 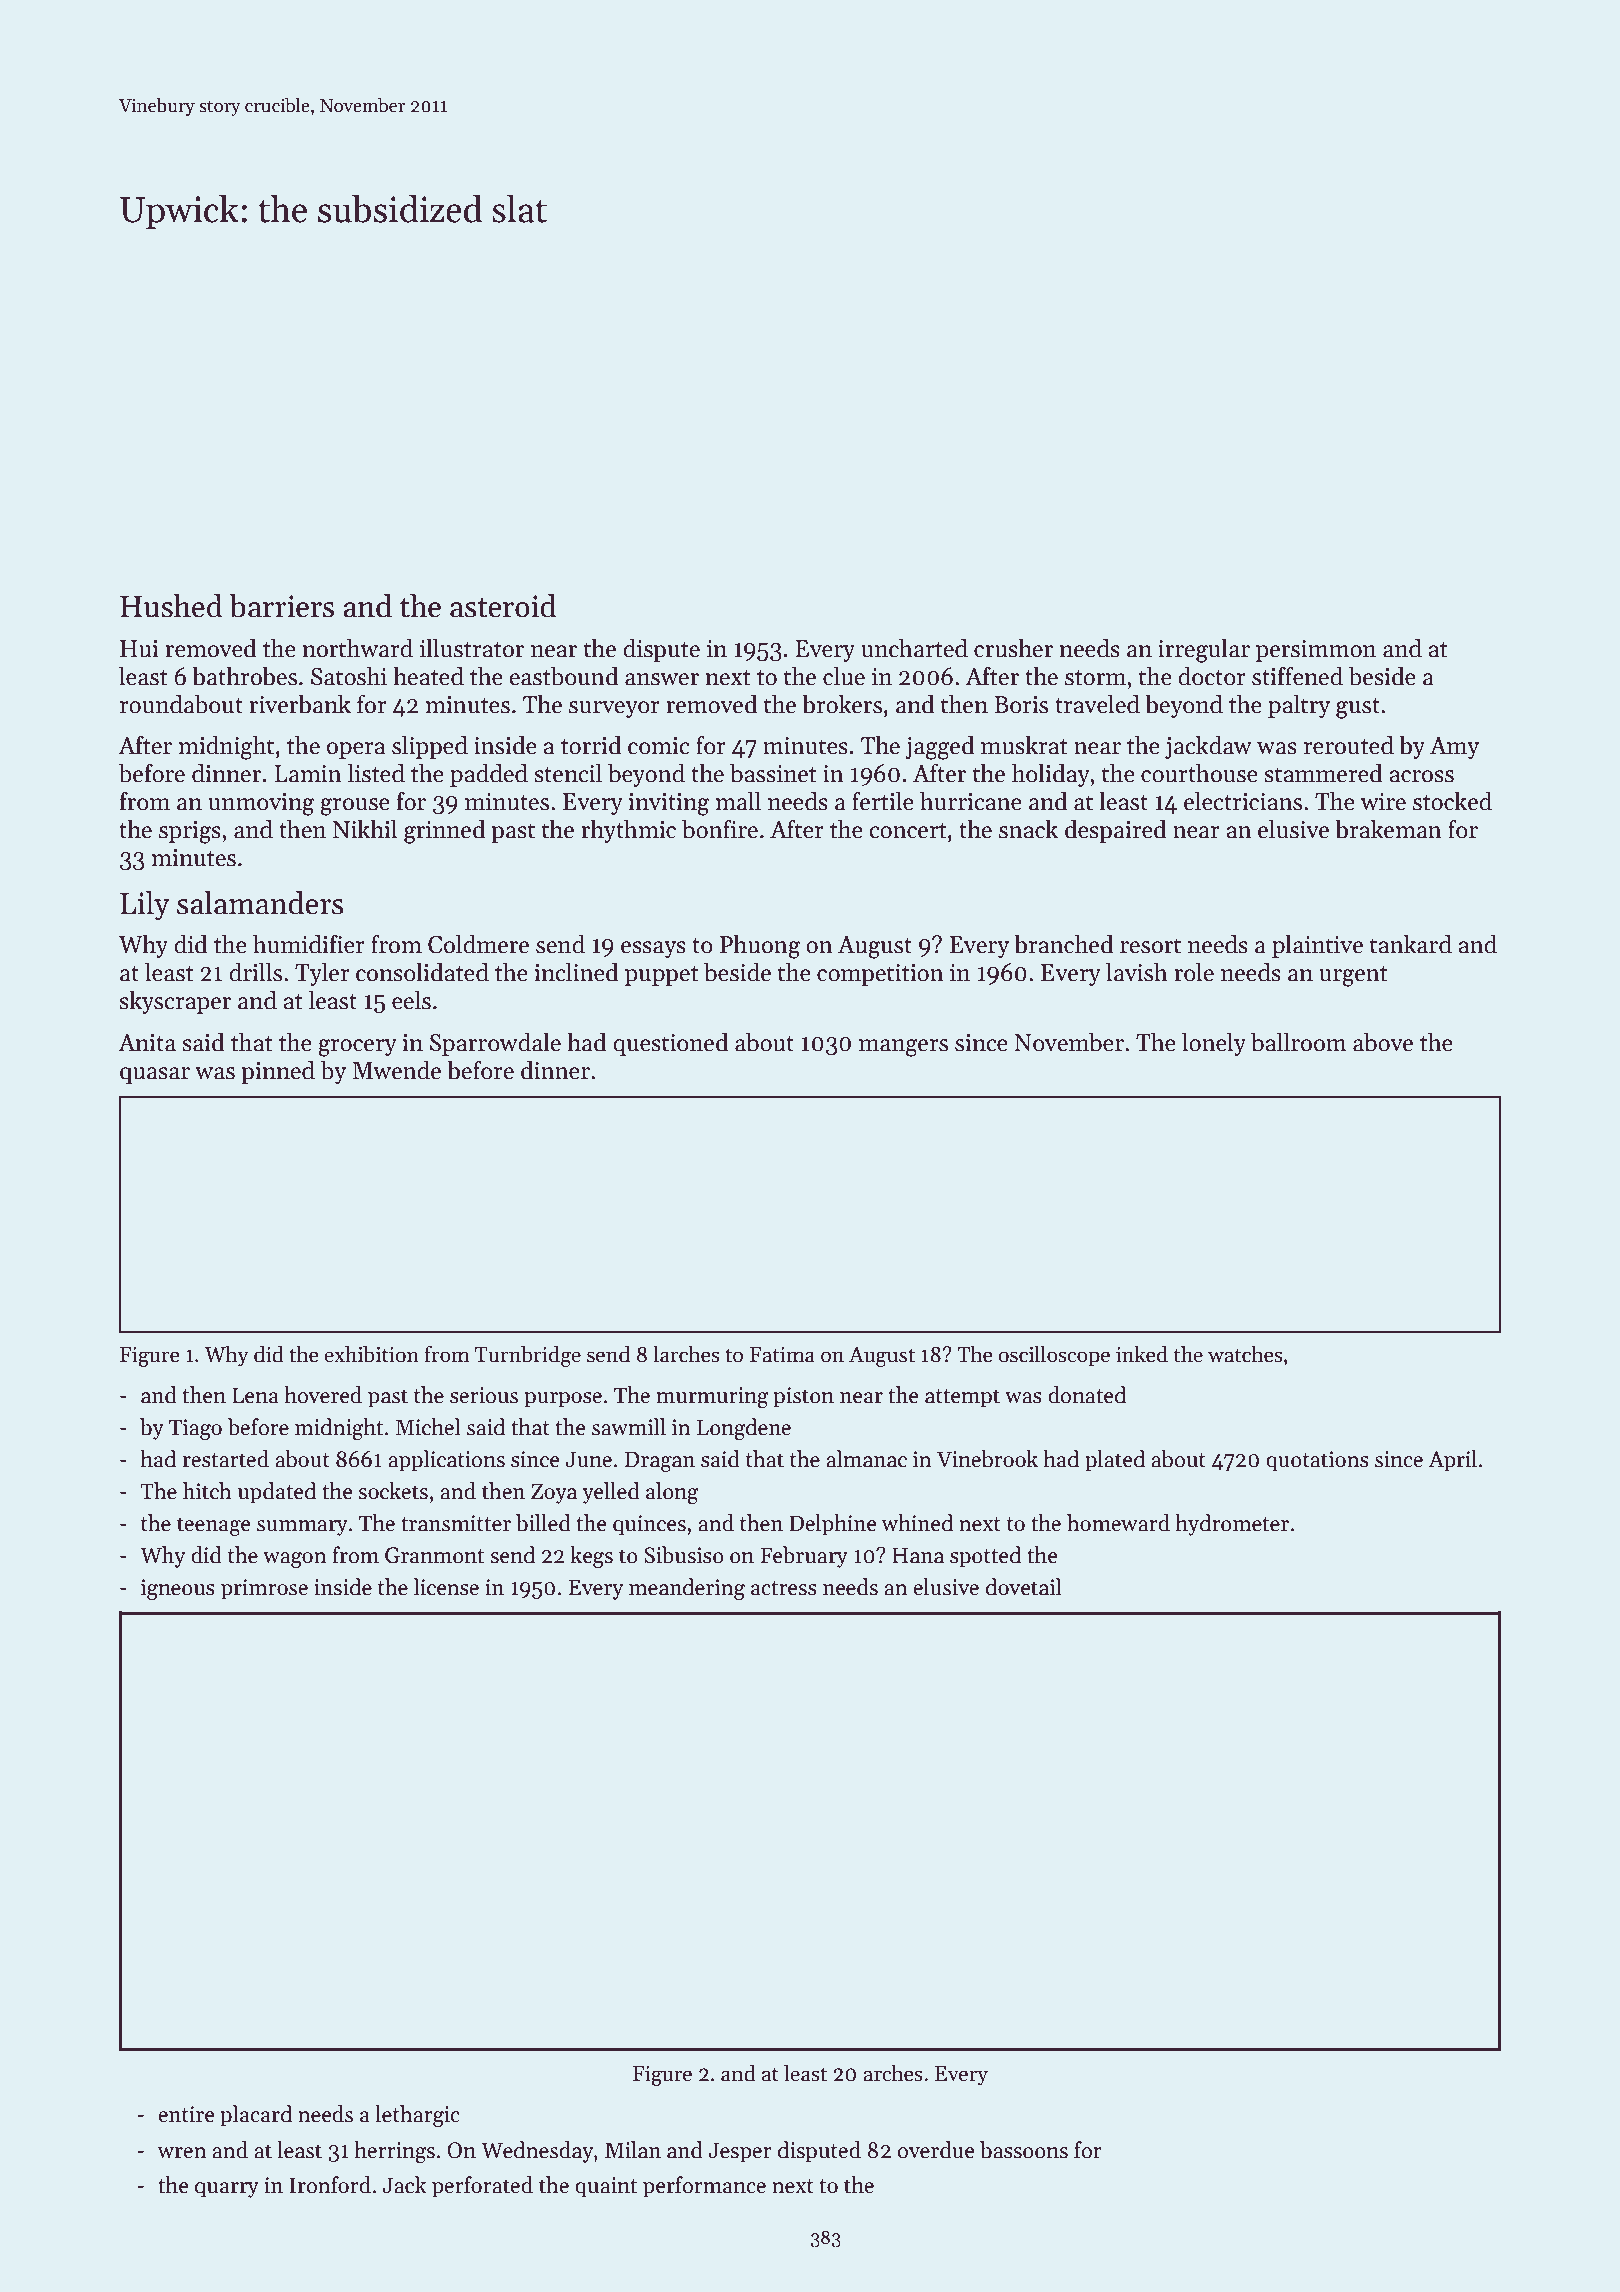 I want to click on watches, so click(x=1245, y=1354).
